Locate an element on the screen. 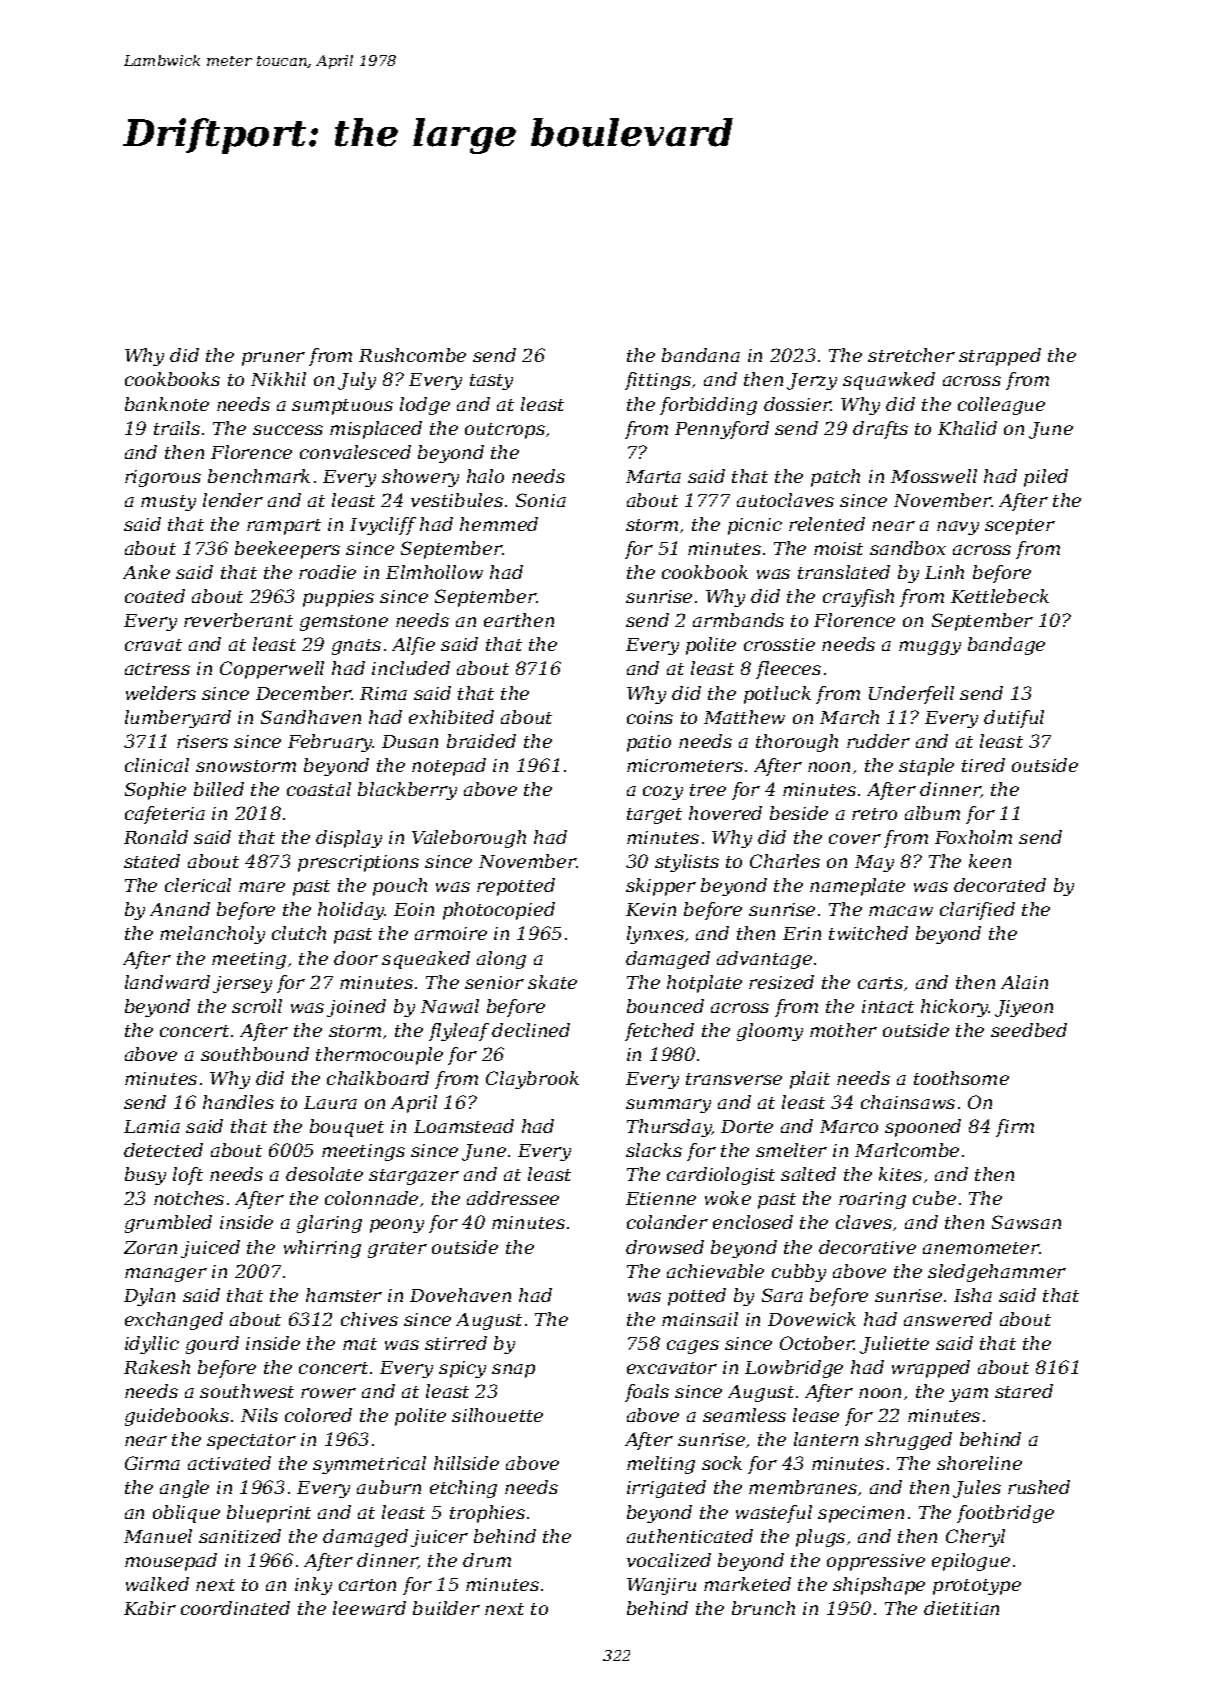 The image size is (1207, 1707). Rushcombe is located at coordinates (412, 355).
